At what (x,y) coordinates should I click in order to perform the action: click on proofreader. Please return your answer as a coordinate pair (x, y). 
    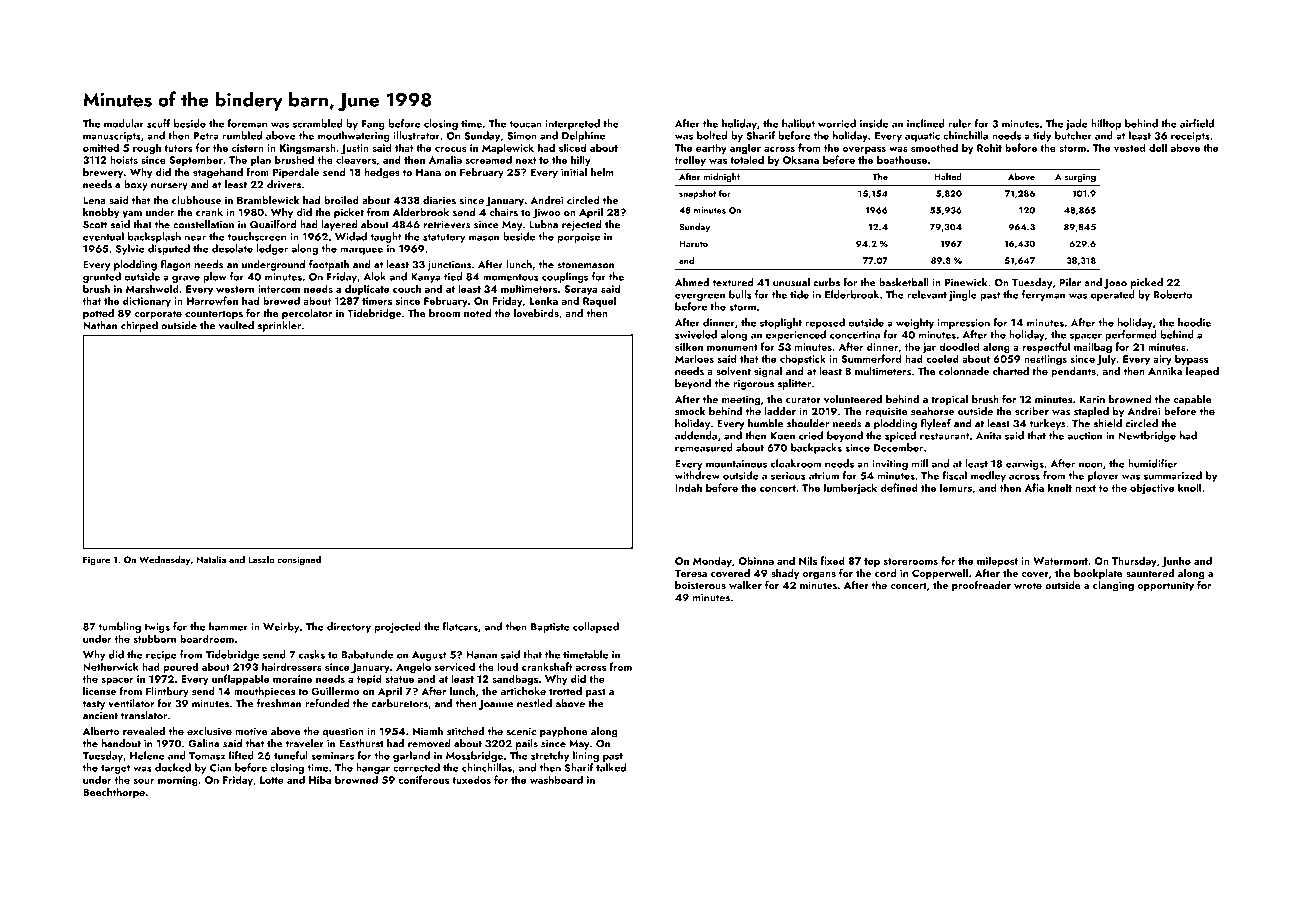
    Looking at the image, I should click on (981, 586).
